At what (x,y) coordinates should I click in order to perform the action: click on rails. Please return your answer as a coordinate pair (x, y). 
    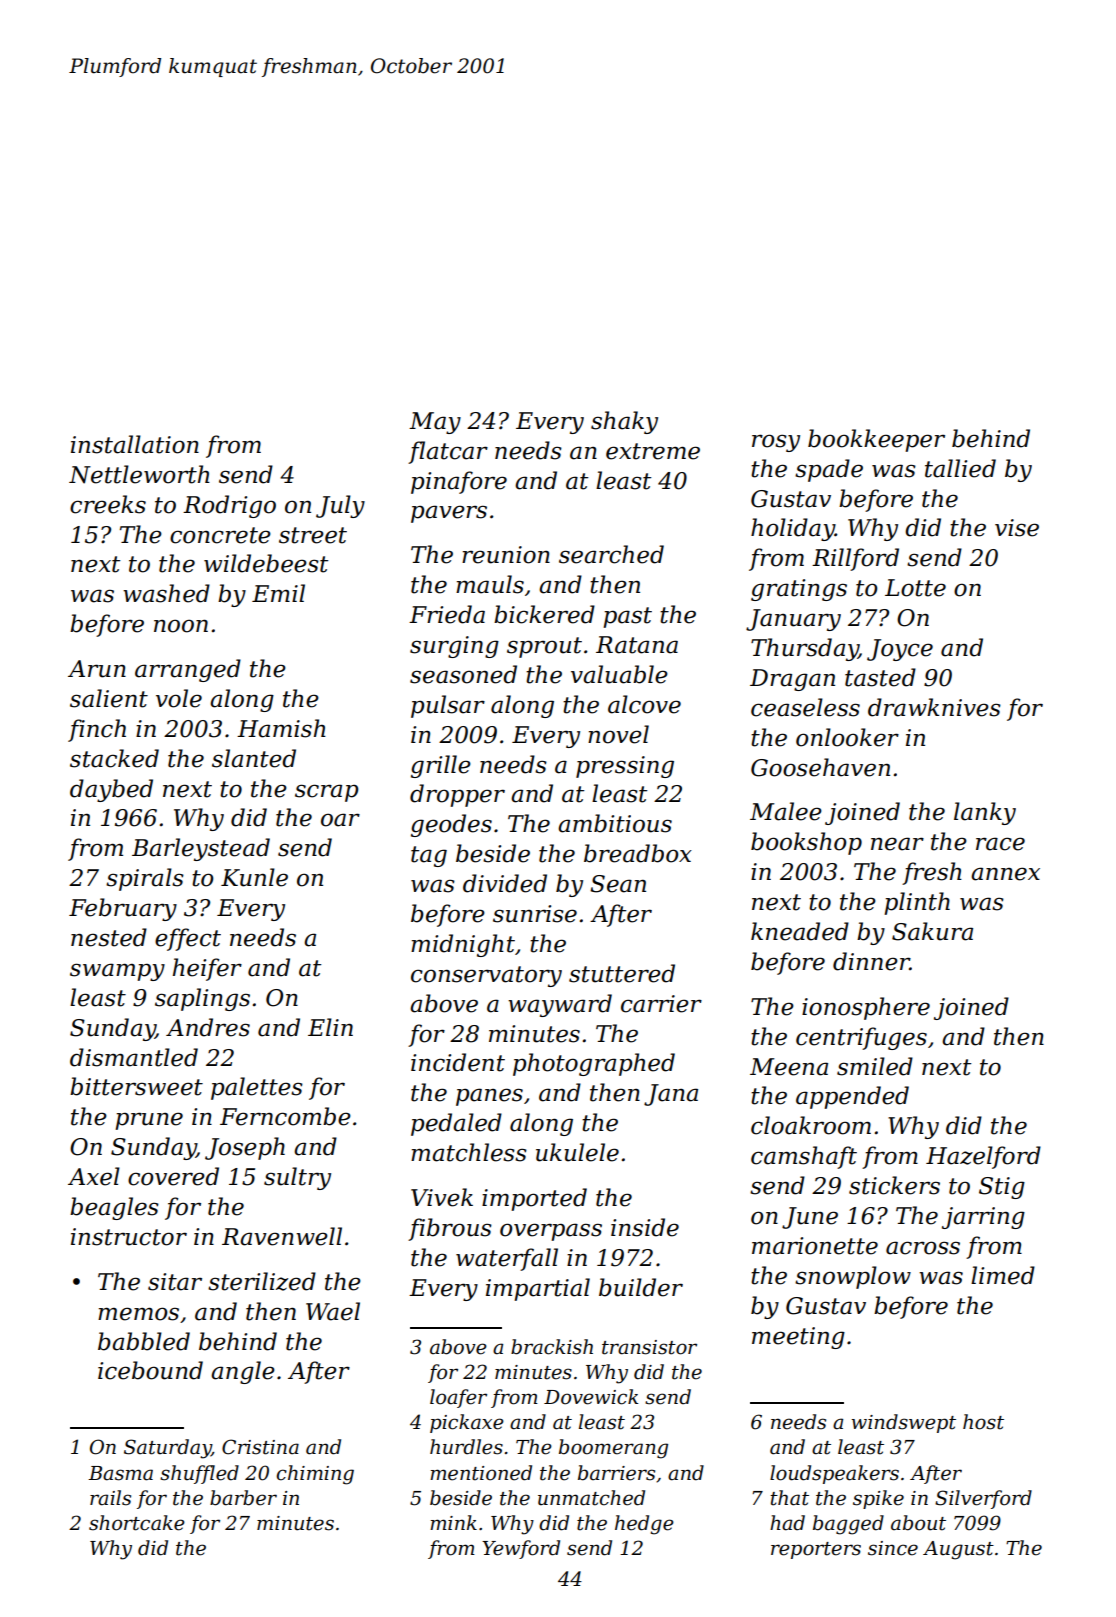
    Looking at the image, I should click on (110, 1498).
